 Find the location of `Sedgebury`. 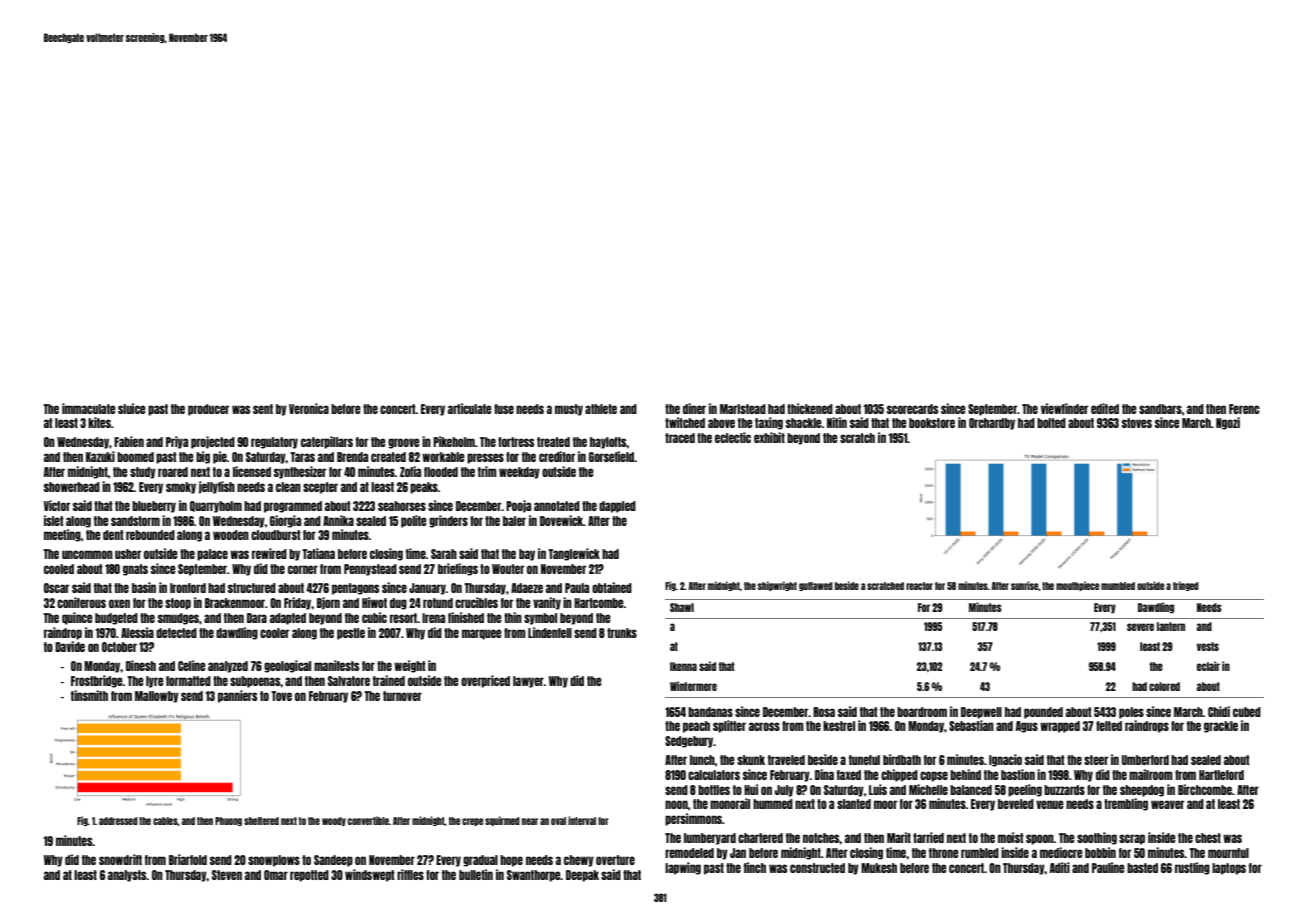

Sedgebury is located at coordinates (689, 742).
